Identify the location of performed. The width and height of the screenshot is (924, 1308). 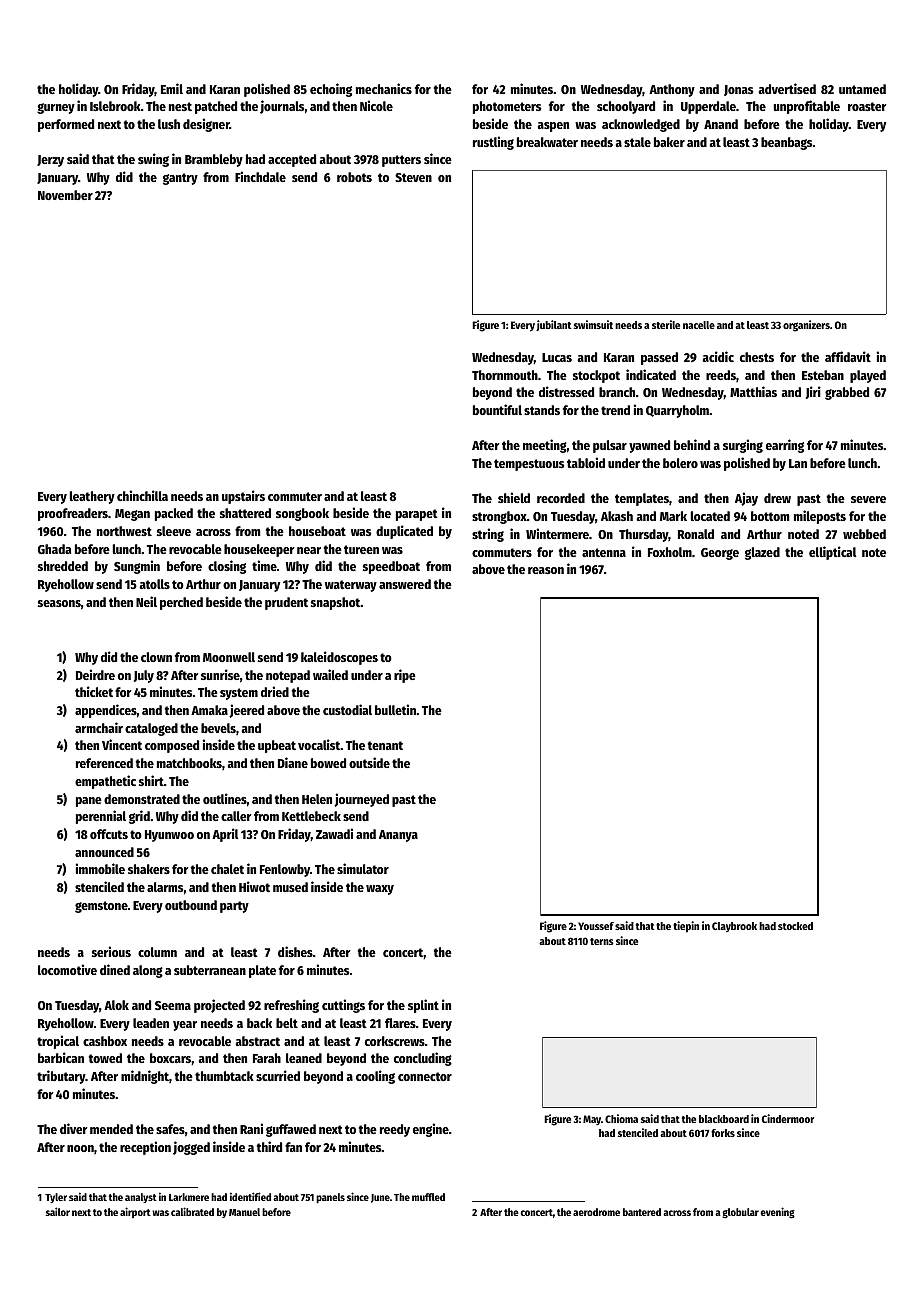
(66, 125).
